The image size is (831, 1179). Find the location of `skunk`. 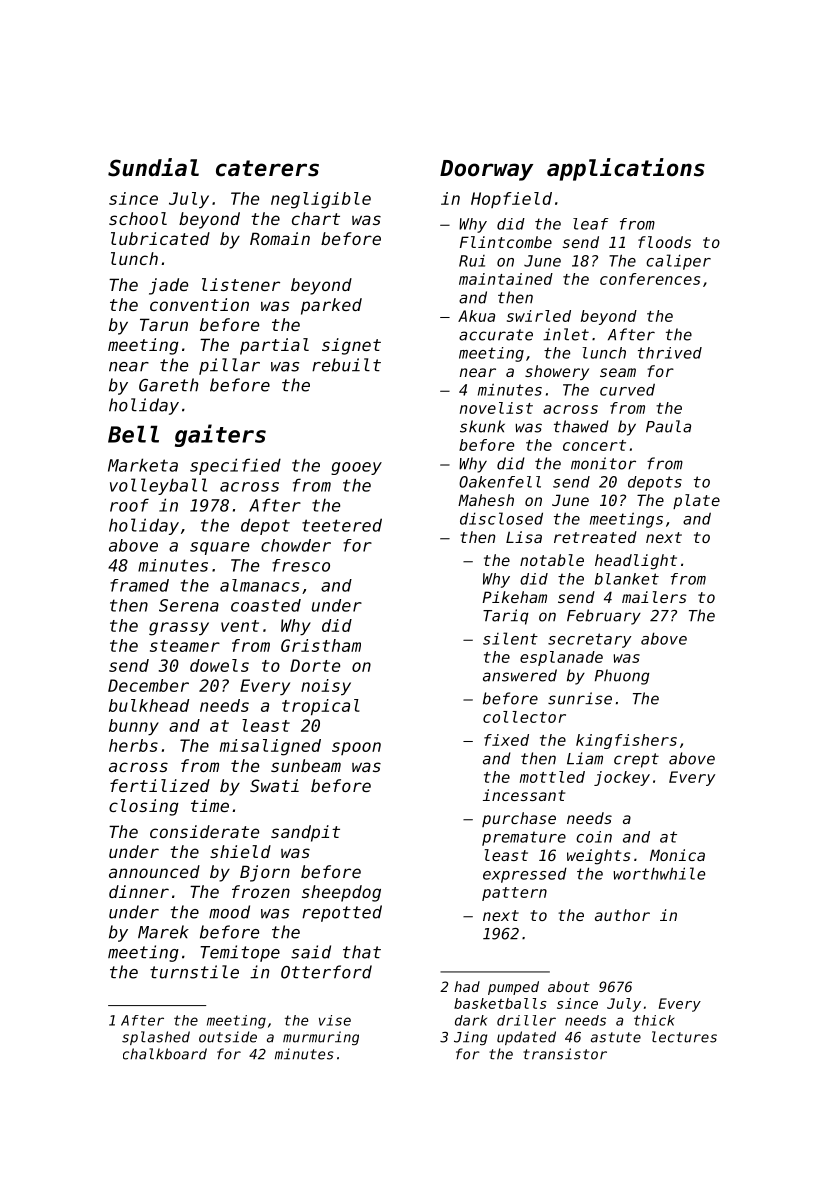

skunk is located at coordinates (482, 426).
